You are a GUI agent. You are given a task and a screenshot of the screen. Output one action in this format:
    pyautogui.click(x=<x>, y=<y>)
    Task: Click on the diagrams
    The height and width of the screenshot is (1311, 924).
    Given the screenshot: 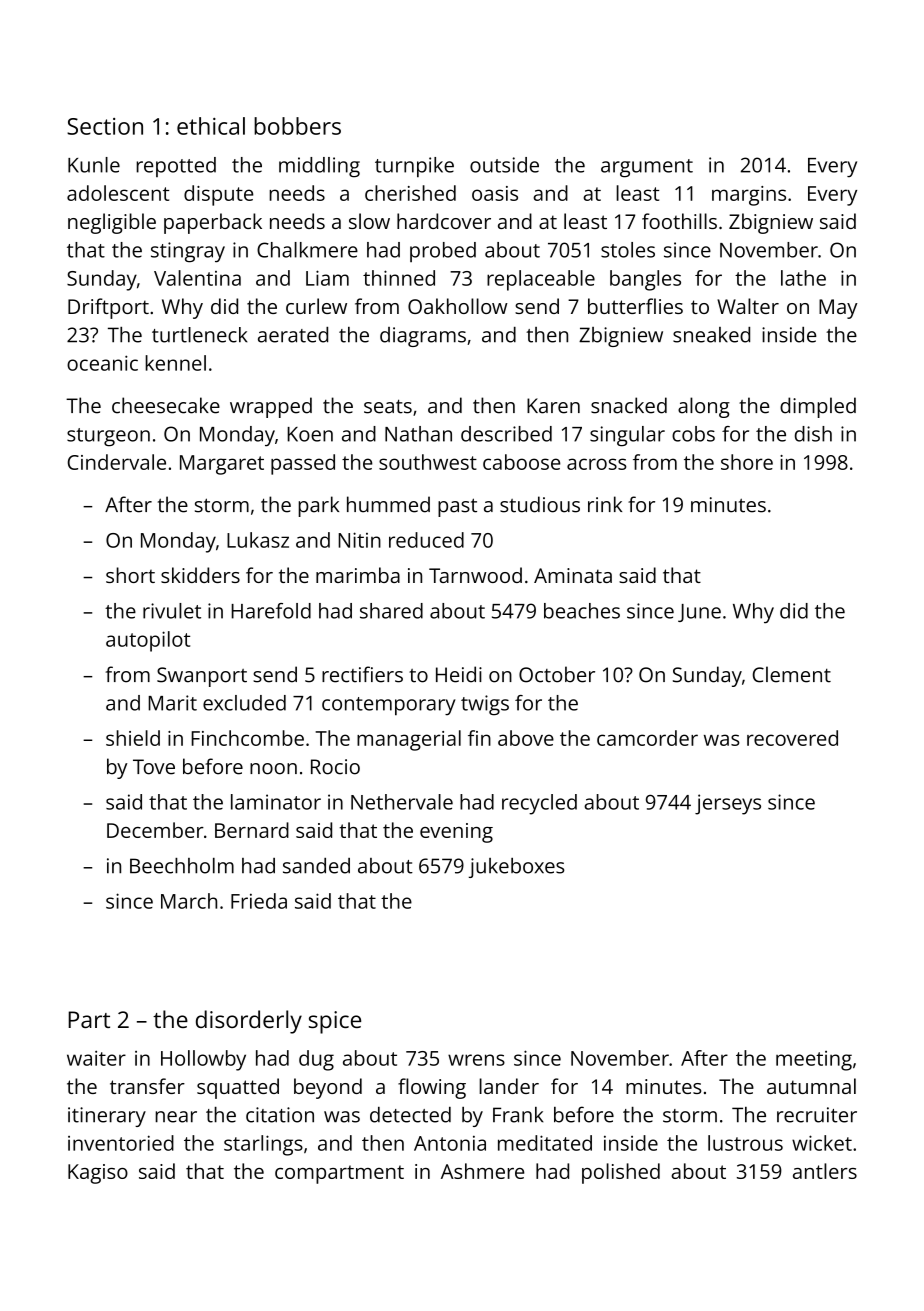 What is the action you would take?
    pyautogui.click(x=423, y=337)
